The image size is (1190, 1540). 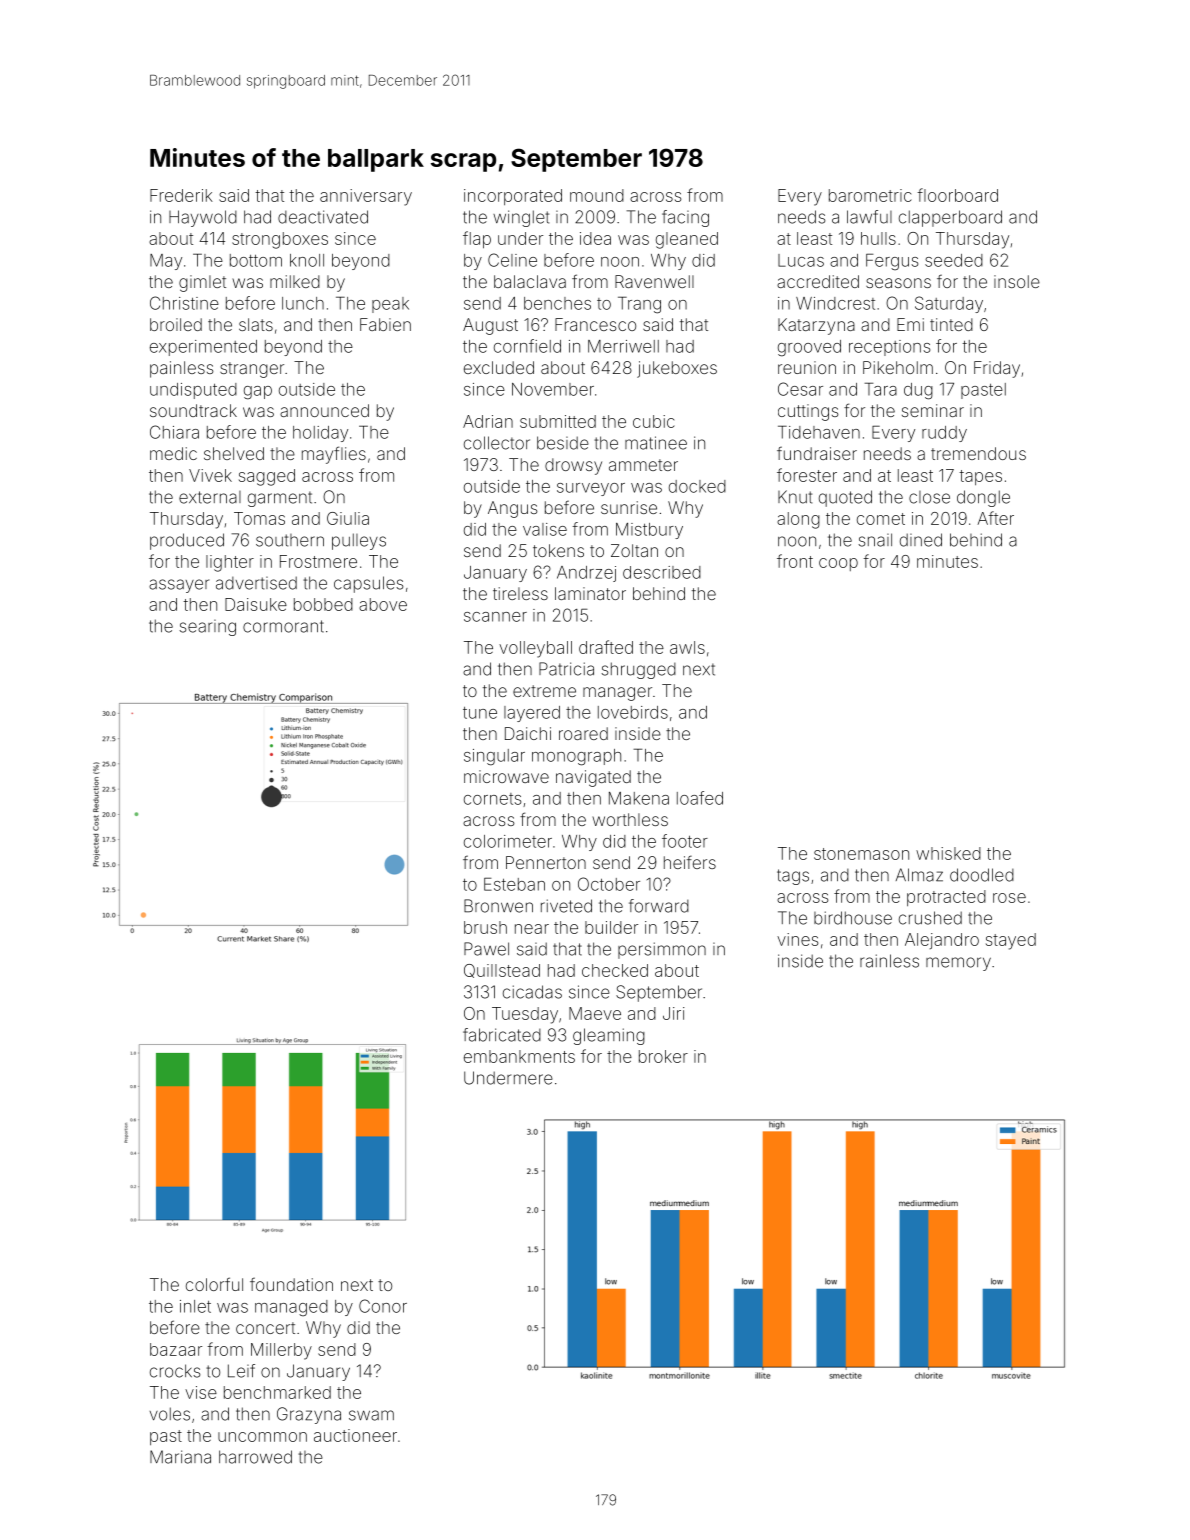 I want to click on Haywold, so click(x=203, y=218).
